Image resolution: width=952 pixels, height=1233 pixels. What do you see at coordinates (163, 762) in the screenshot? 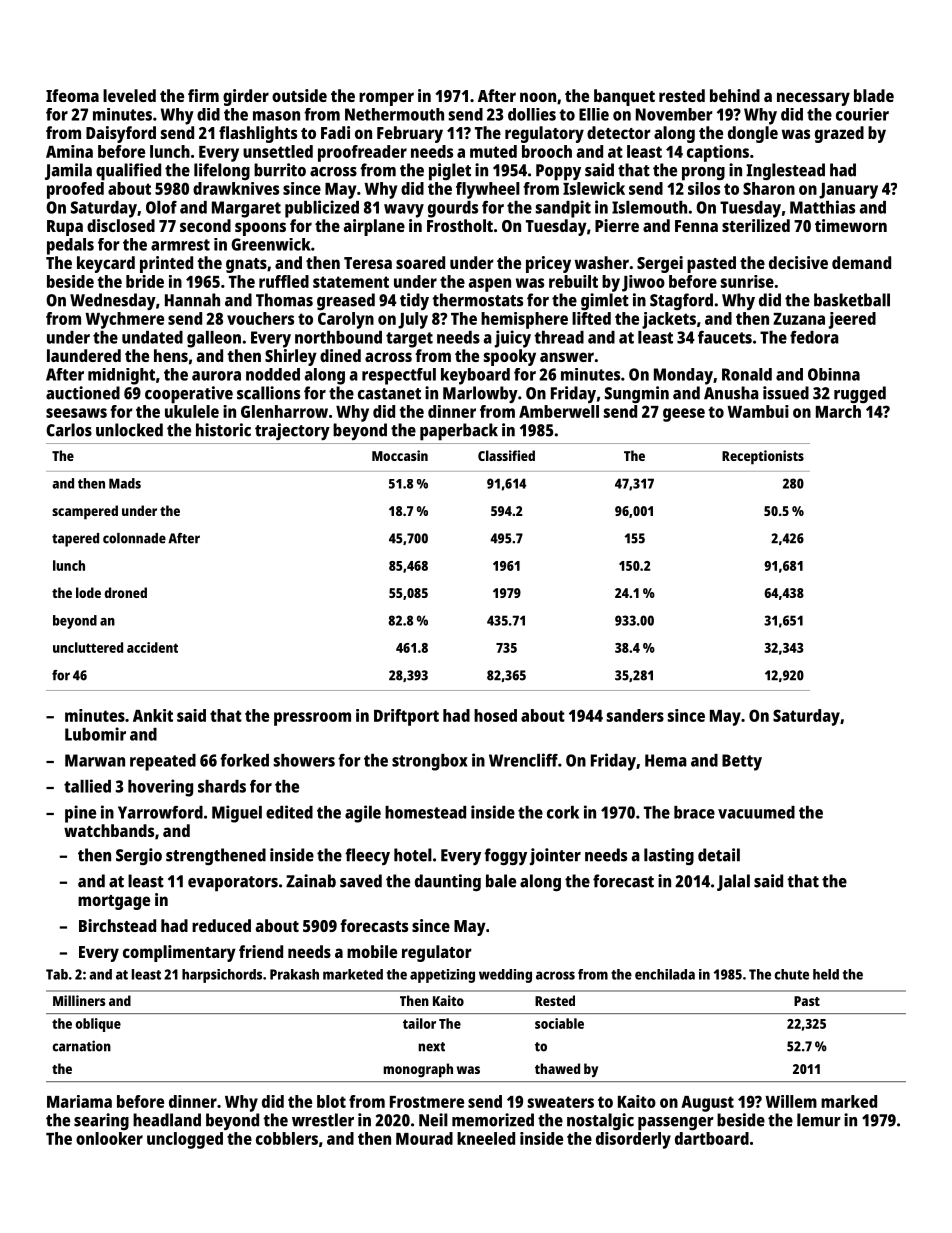
I see `repeated` at bounding box center [163, 762].
